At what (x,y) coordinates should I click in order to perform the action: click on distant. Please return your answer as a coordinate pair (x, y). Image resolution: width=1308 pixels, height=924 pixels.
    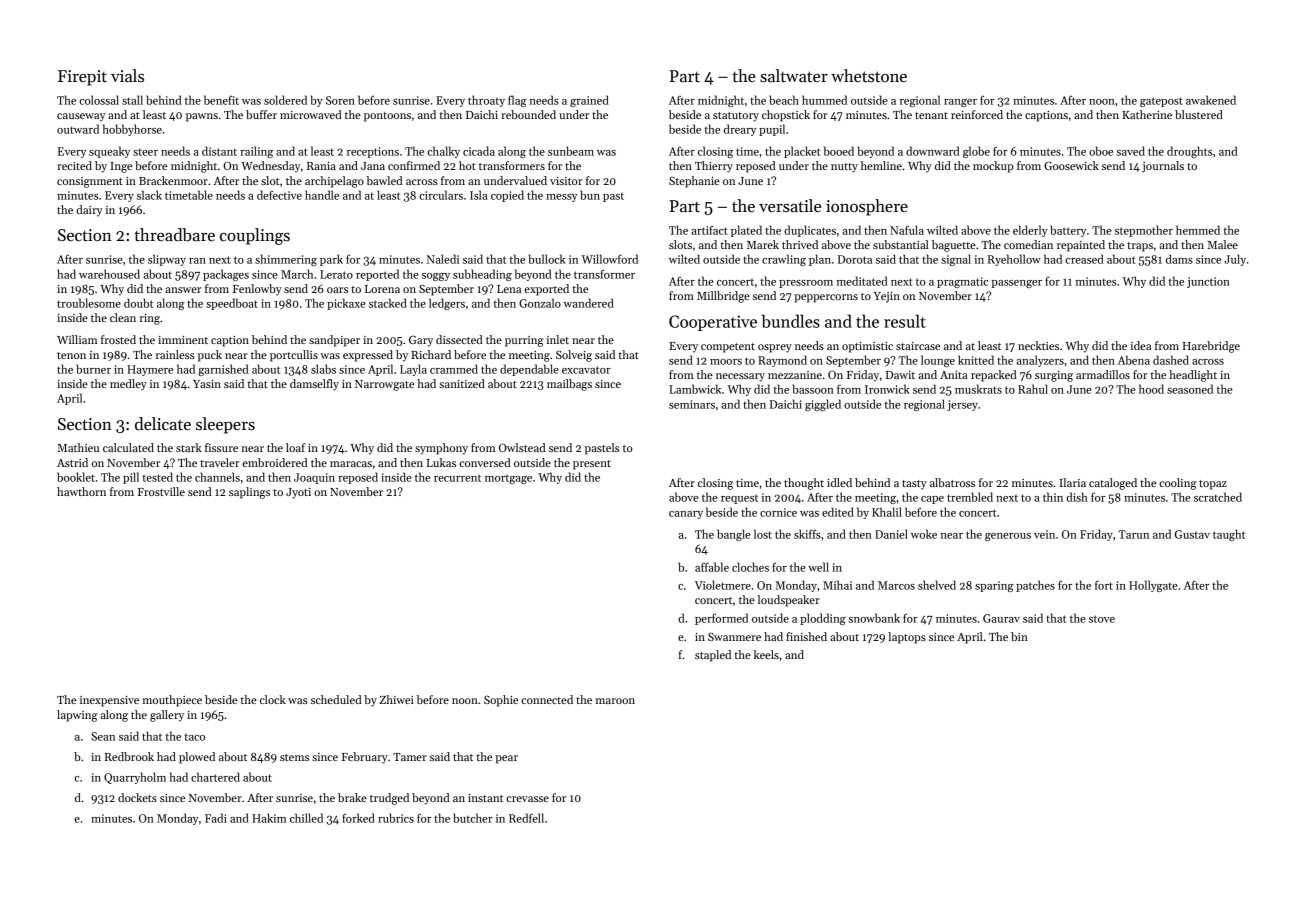
    Looking at the image, I should click on (219, 151).
